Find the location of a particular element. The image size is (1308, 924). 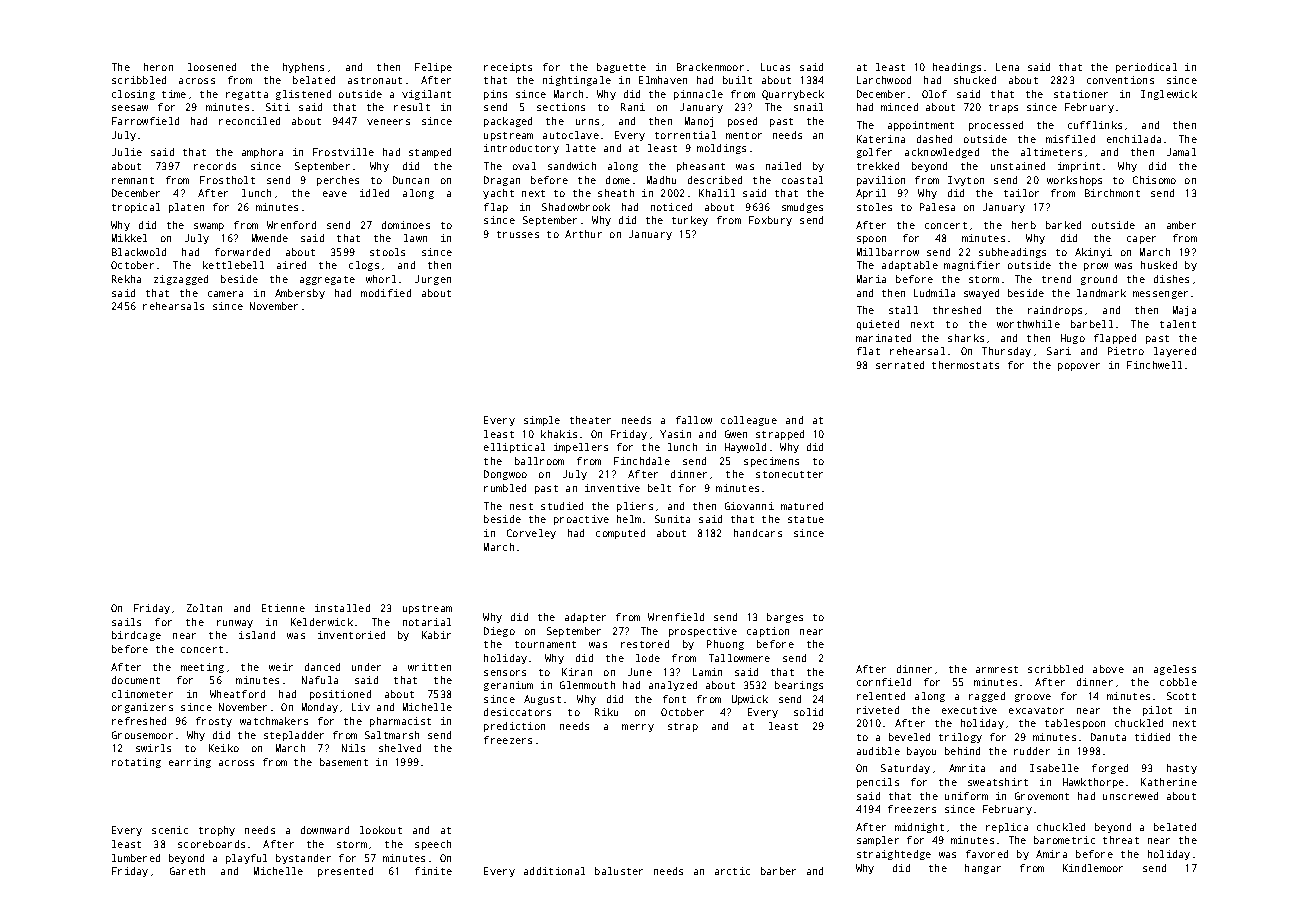

periodical is located at coordinates (1146, 68).
